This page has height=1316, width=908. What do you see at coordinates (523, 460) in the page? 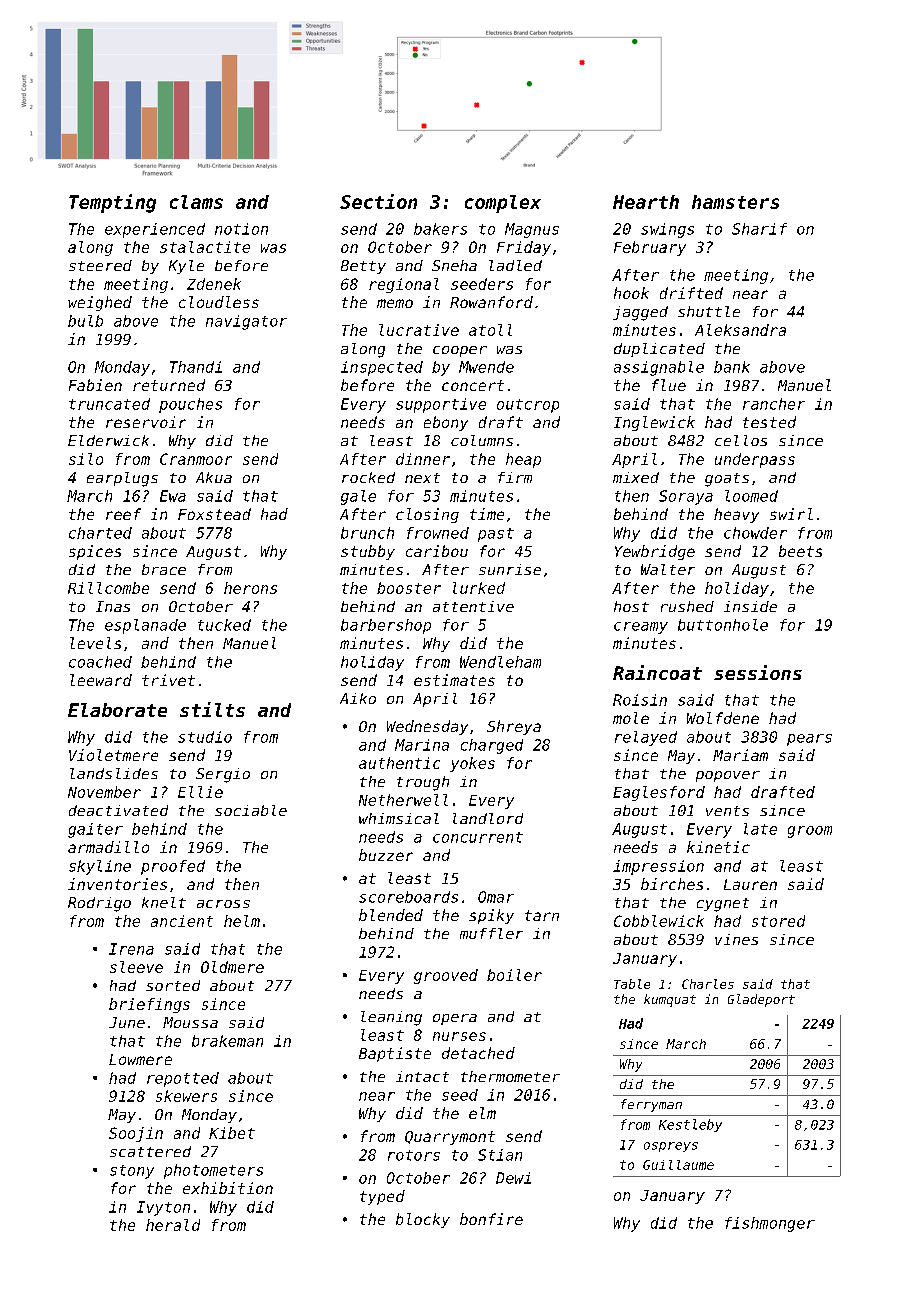
I see `heap` at bounding box center [523, 460].
